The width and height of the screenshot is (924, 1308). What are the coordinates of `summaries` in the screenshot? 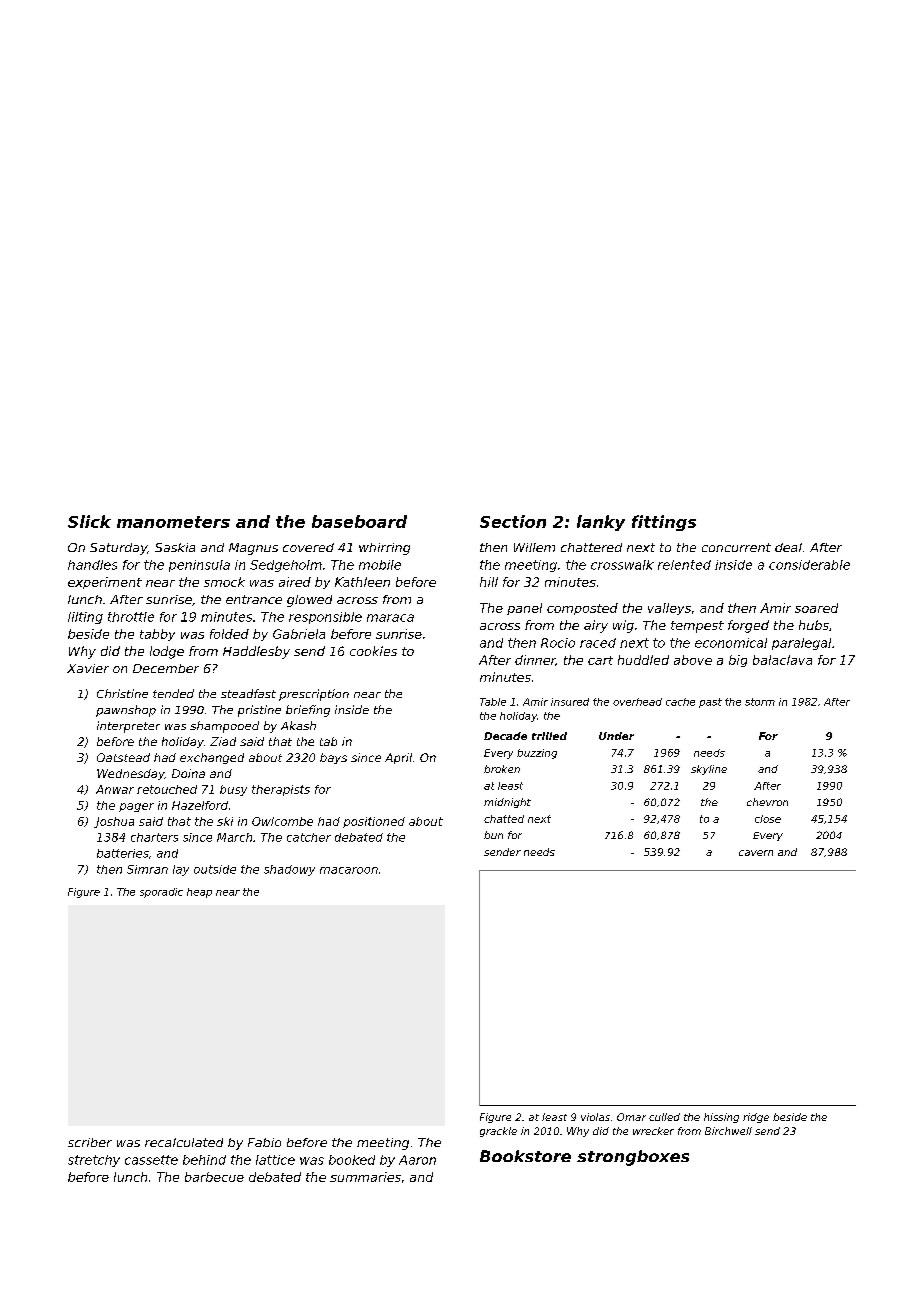 It's located at (365, 1177).
